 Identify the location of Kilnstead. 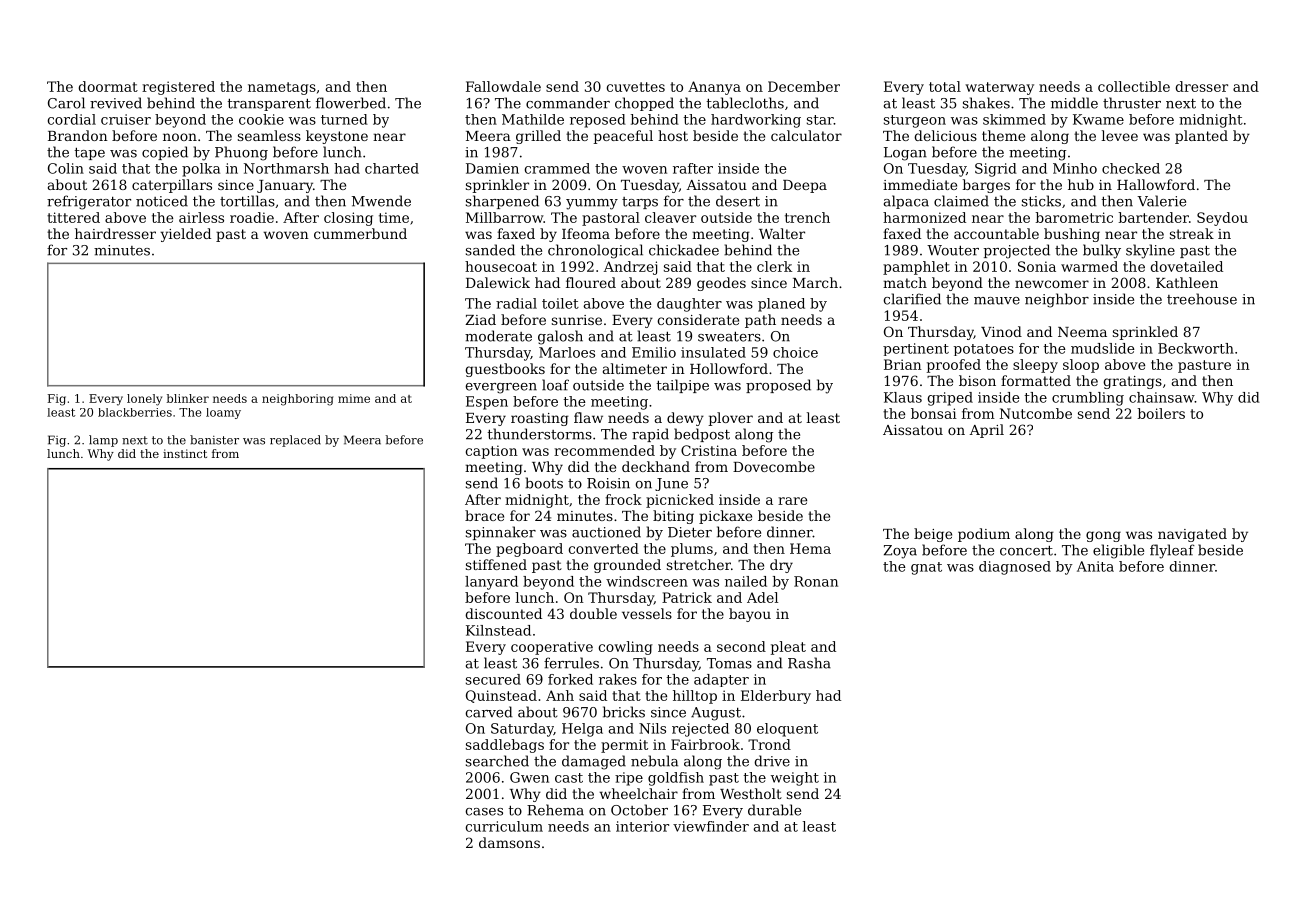
(498, 630).
